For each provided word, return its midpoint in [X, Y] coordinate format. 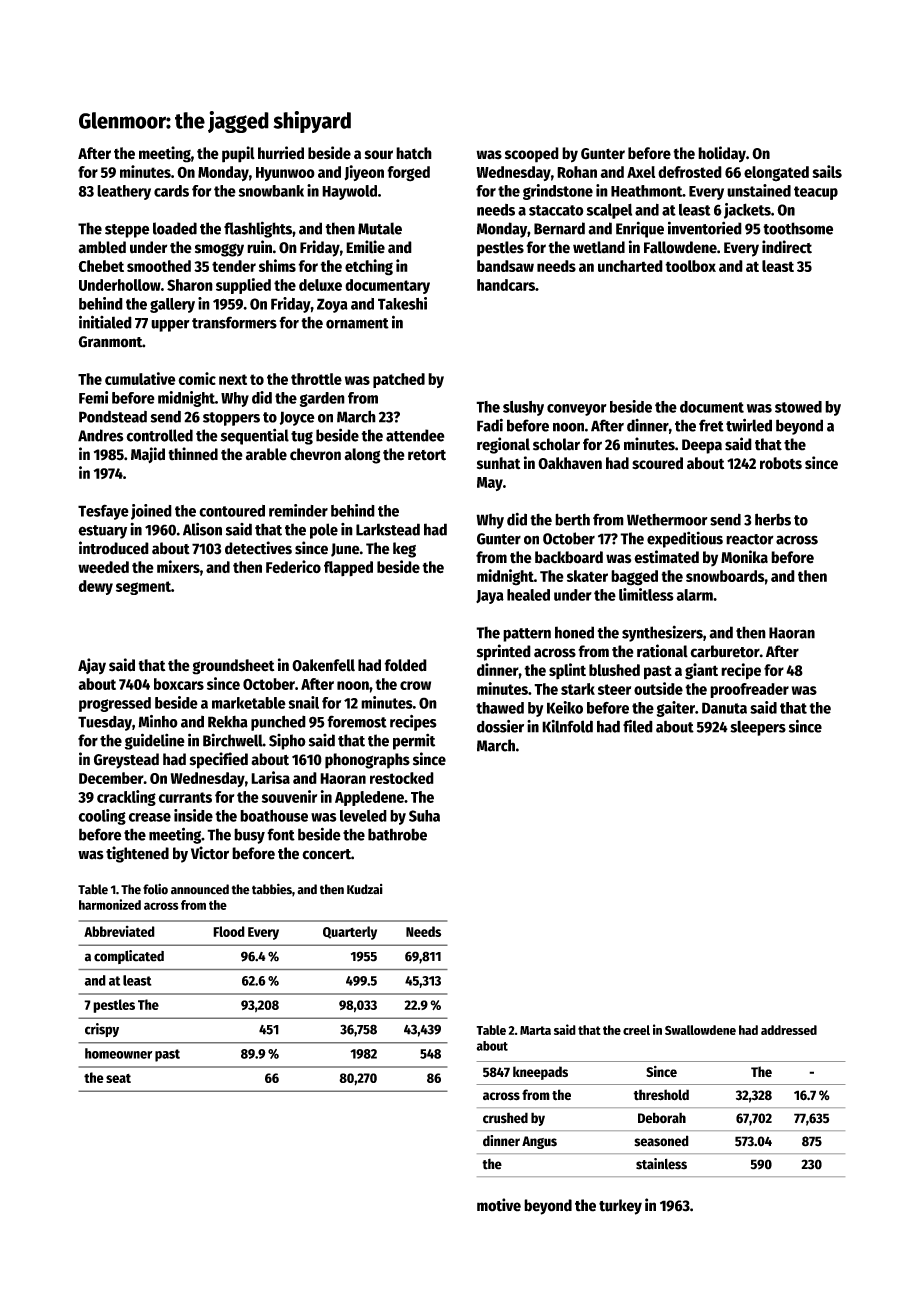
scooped [532, 155]
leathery [124, 192]
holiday [722, 154]
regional [503, 445]
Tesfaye [103, 512]
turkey [620, 1207]
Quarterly [350, 933]
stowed [798, 407]
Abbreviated [119, 931]
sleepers [758, 728]
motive [499, 1205]
